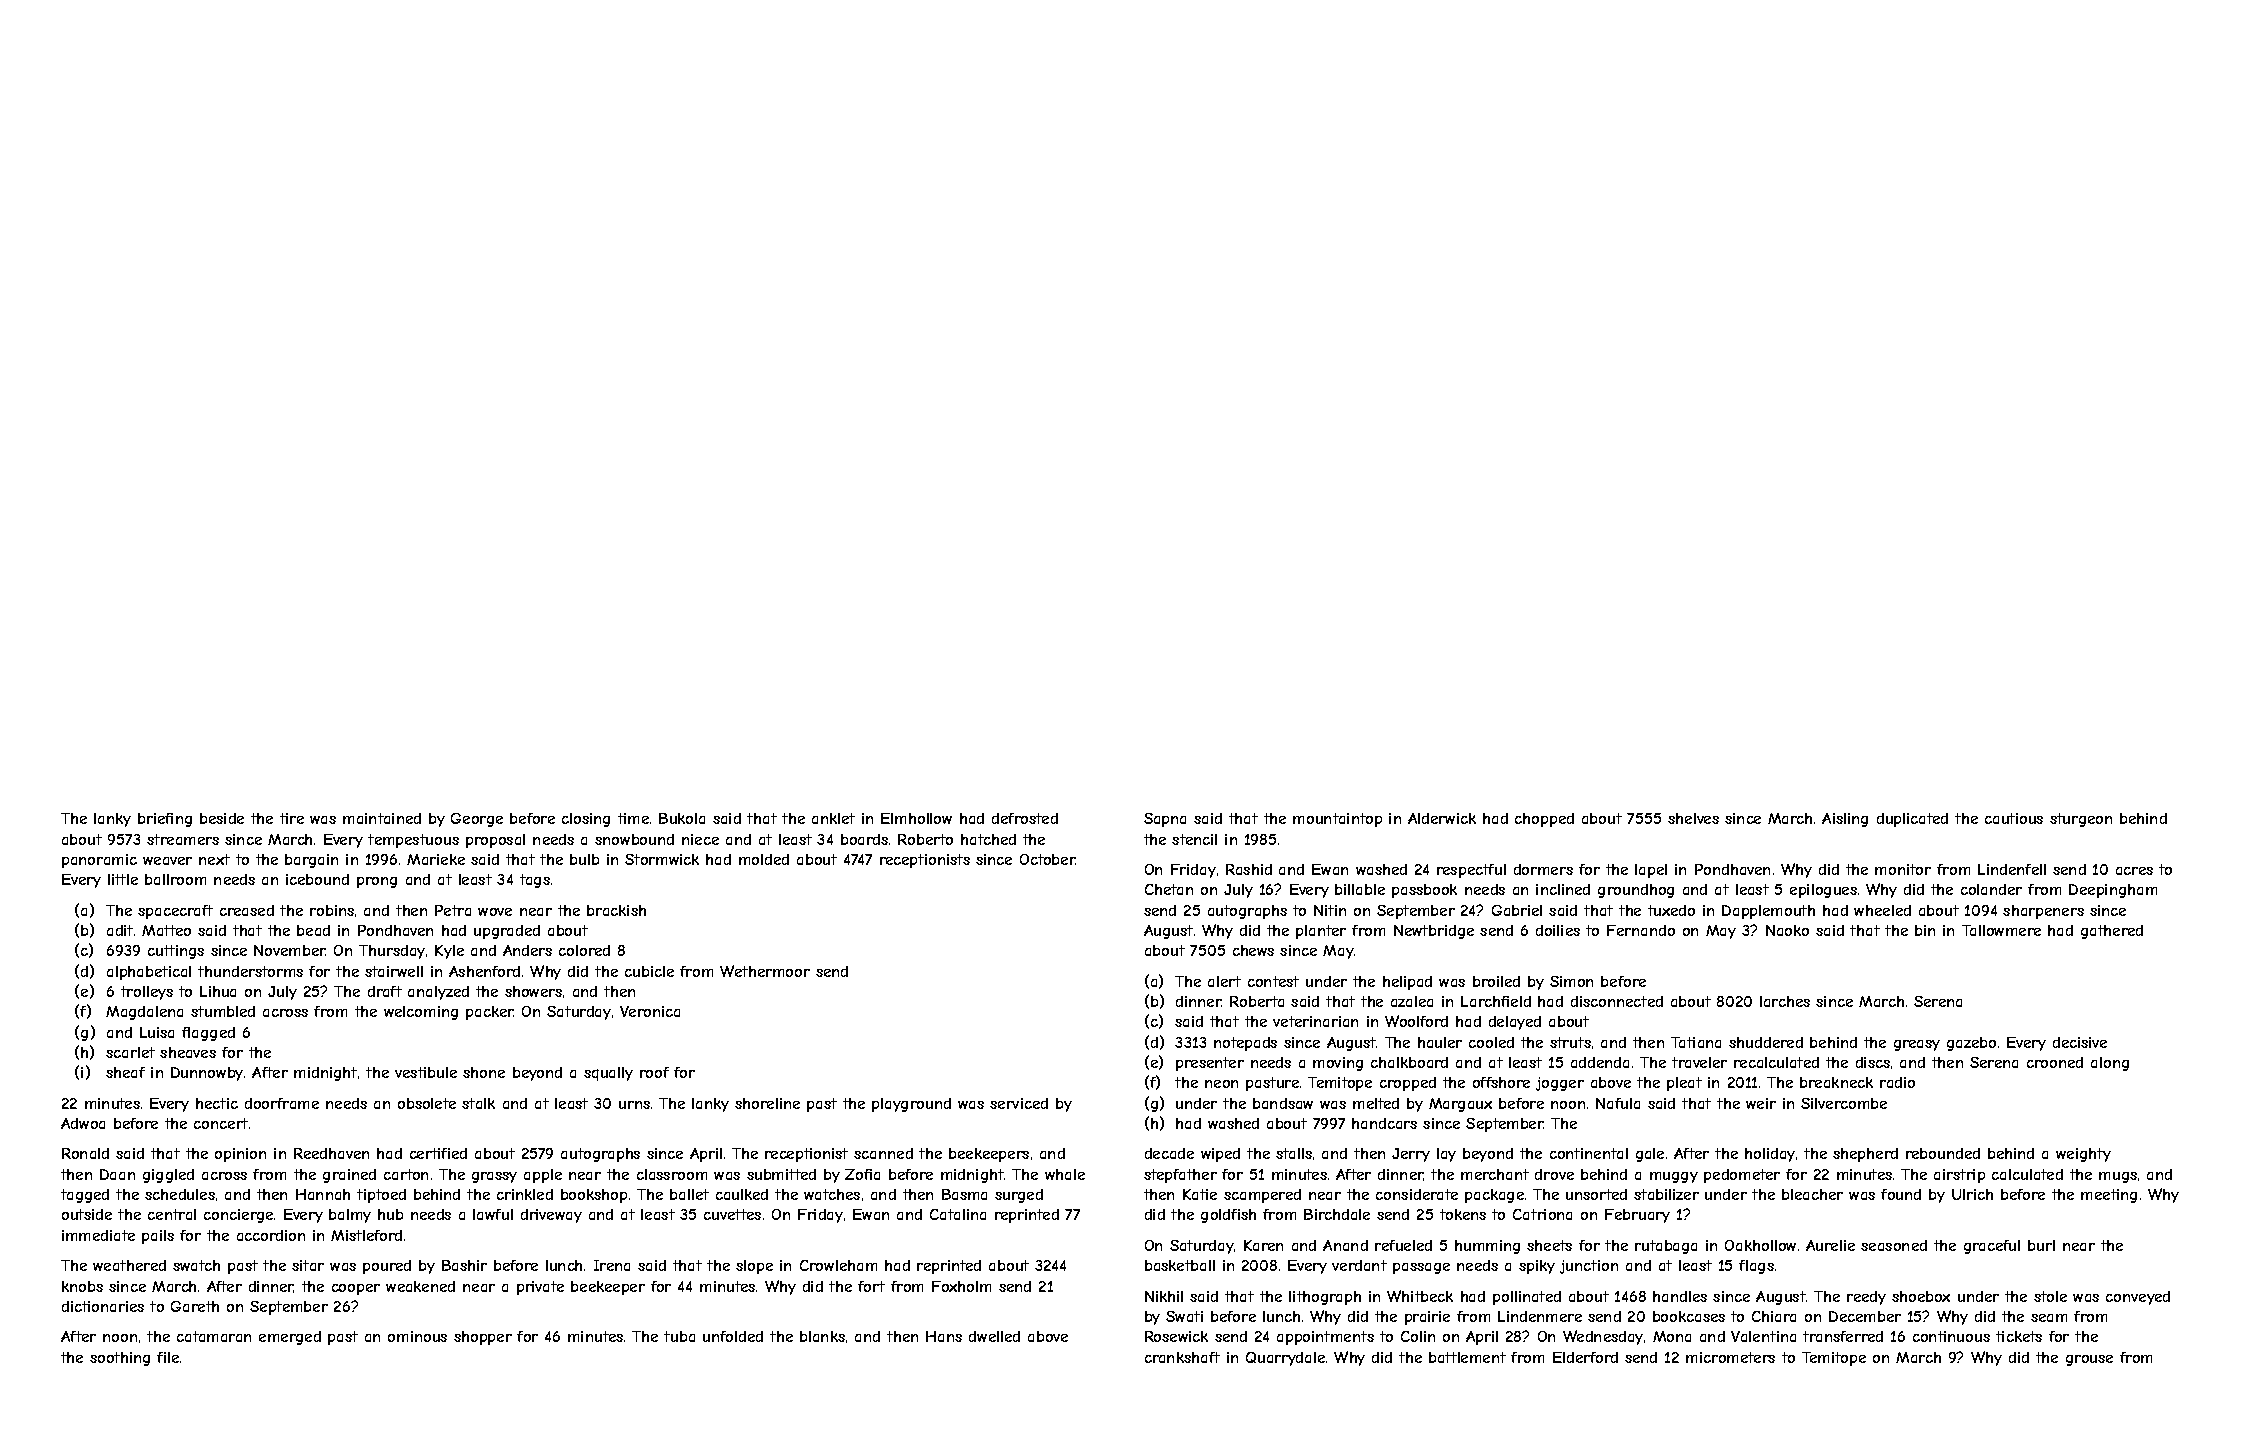 Image resolution: width=2241 pixels, height=1450 pixels. What do you see at coordinates (1844, 1103) in the document?
I see `Silvercombe` at bounding box center [1844, 1103].
